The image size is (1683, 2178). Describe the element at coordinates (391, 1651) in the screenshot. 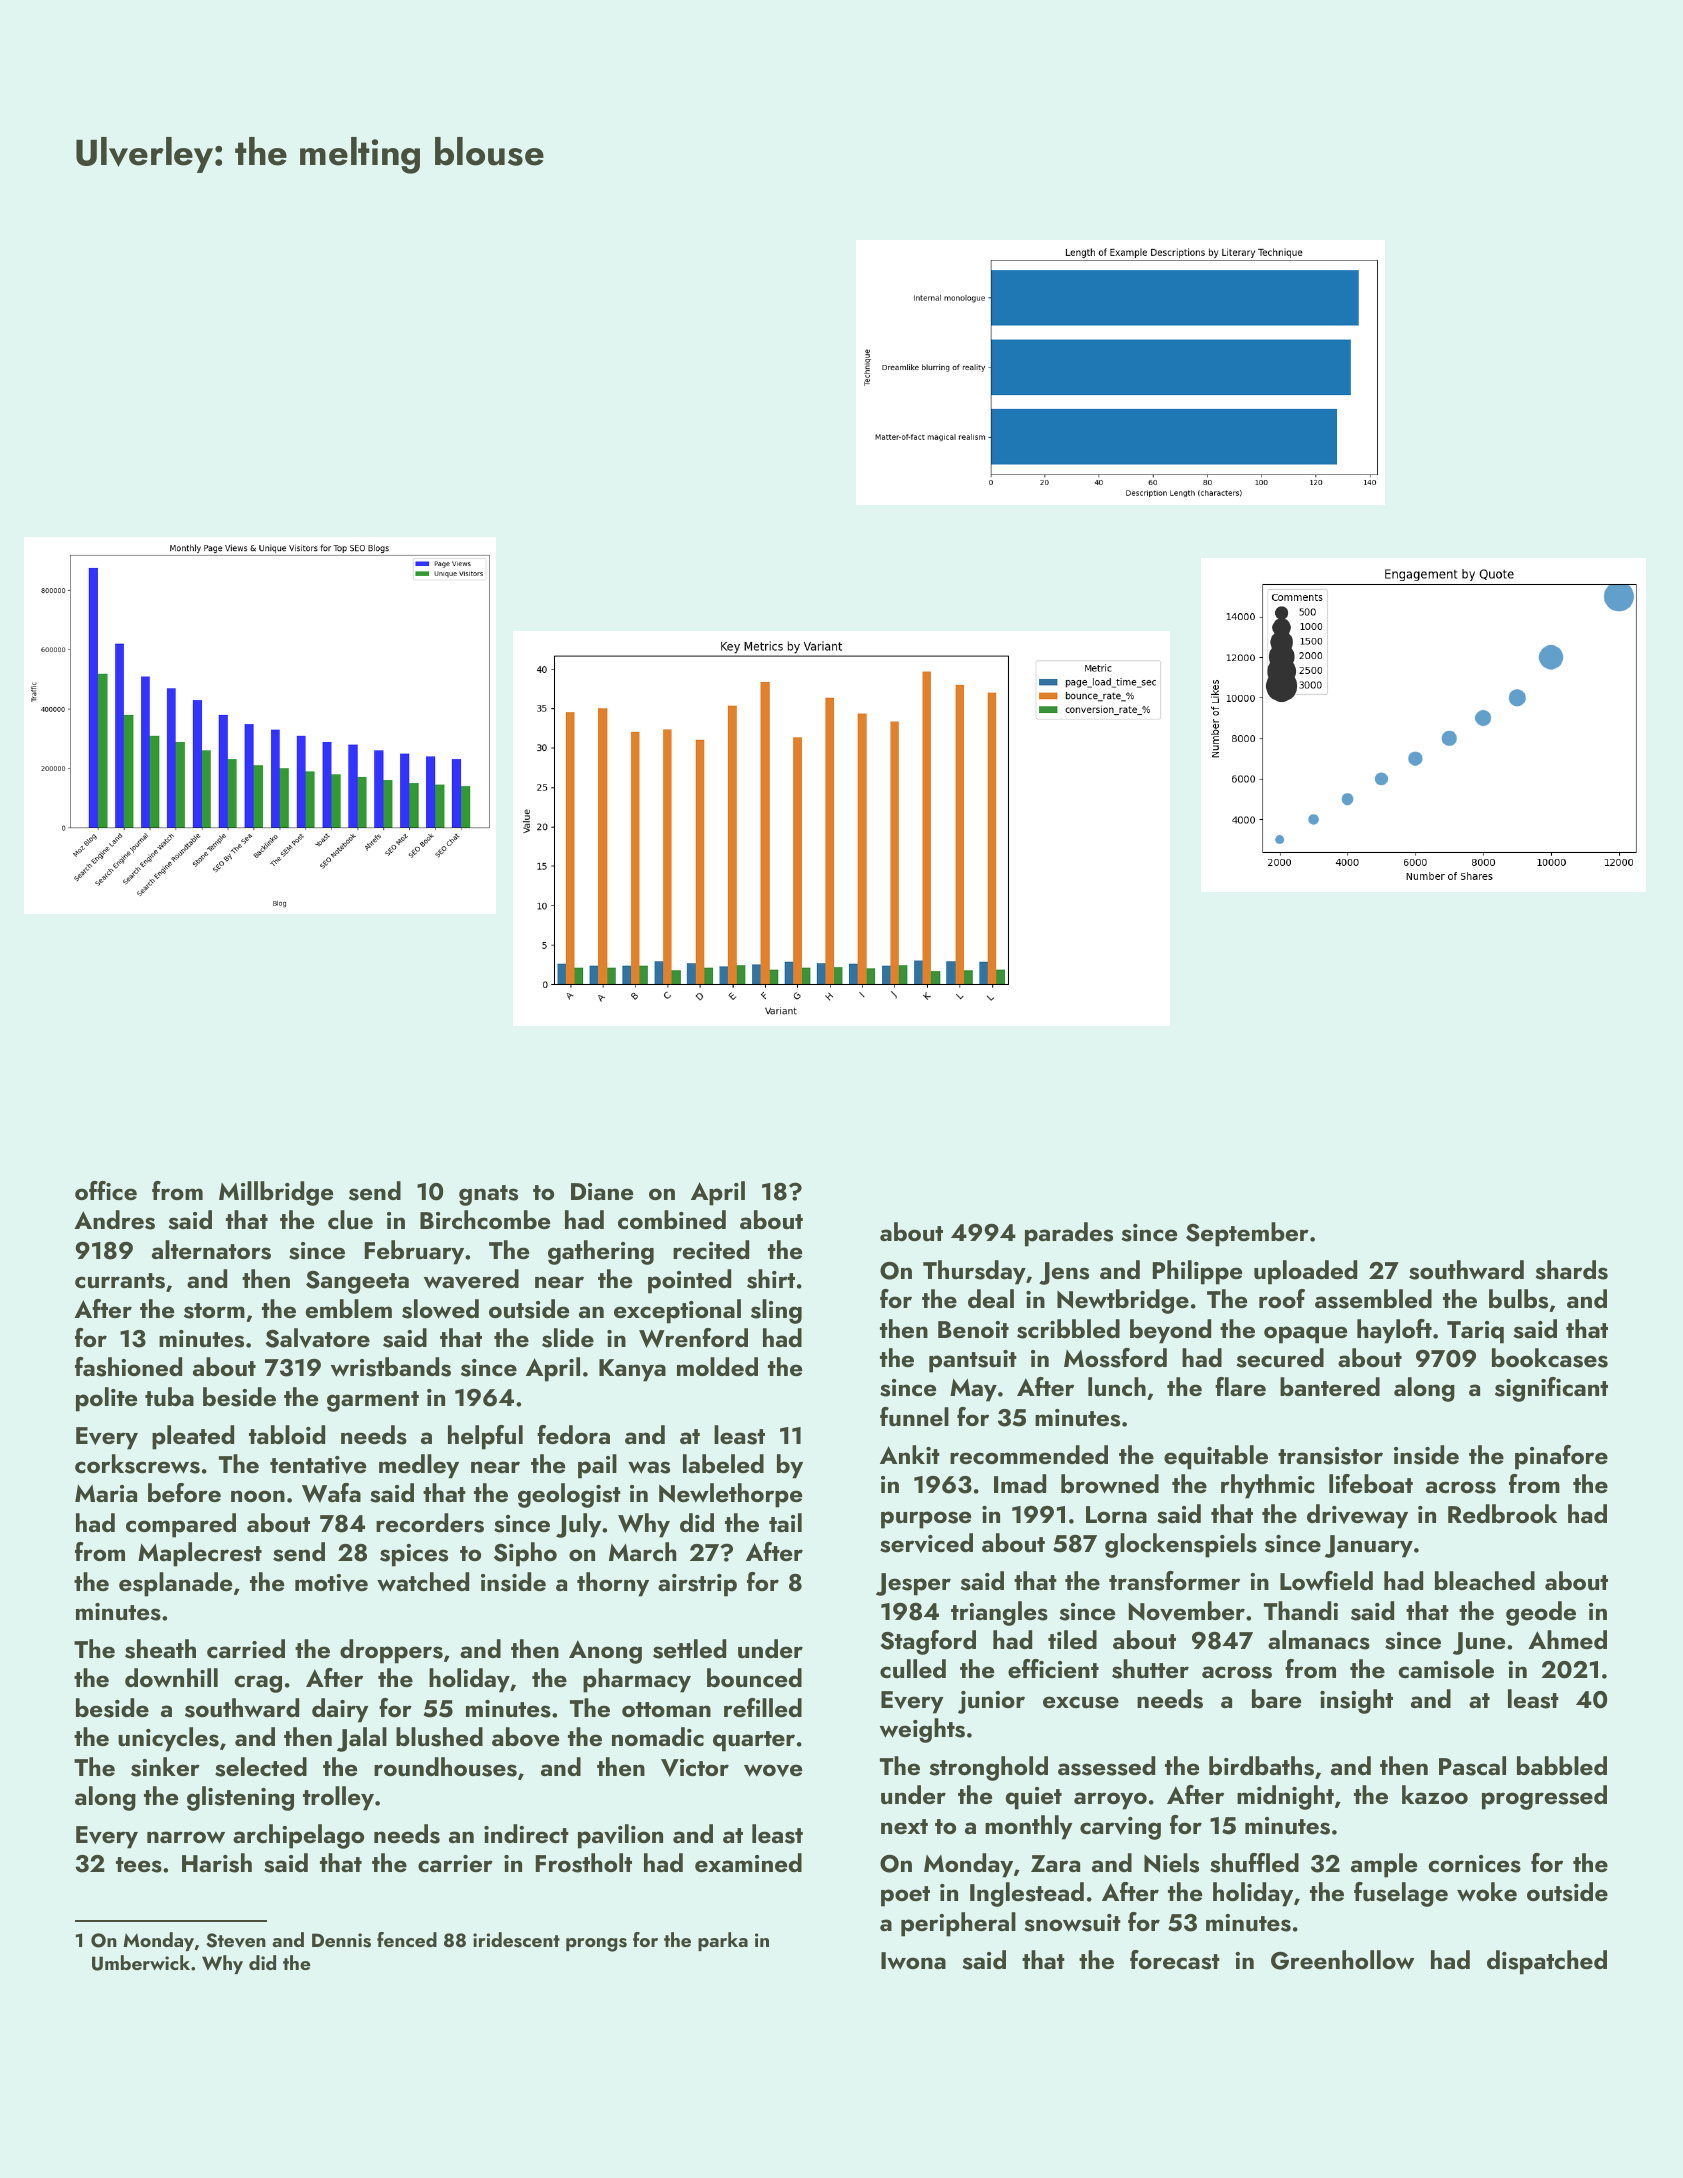

I see `droppers` at that location.
